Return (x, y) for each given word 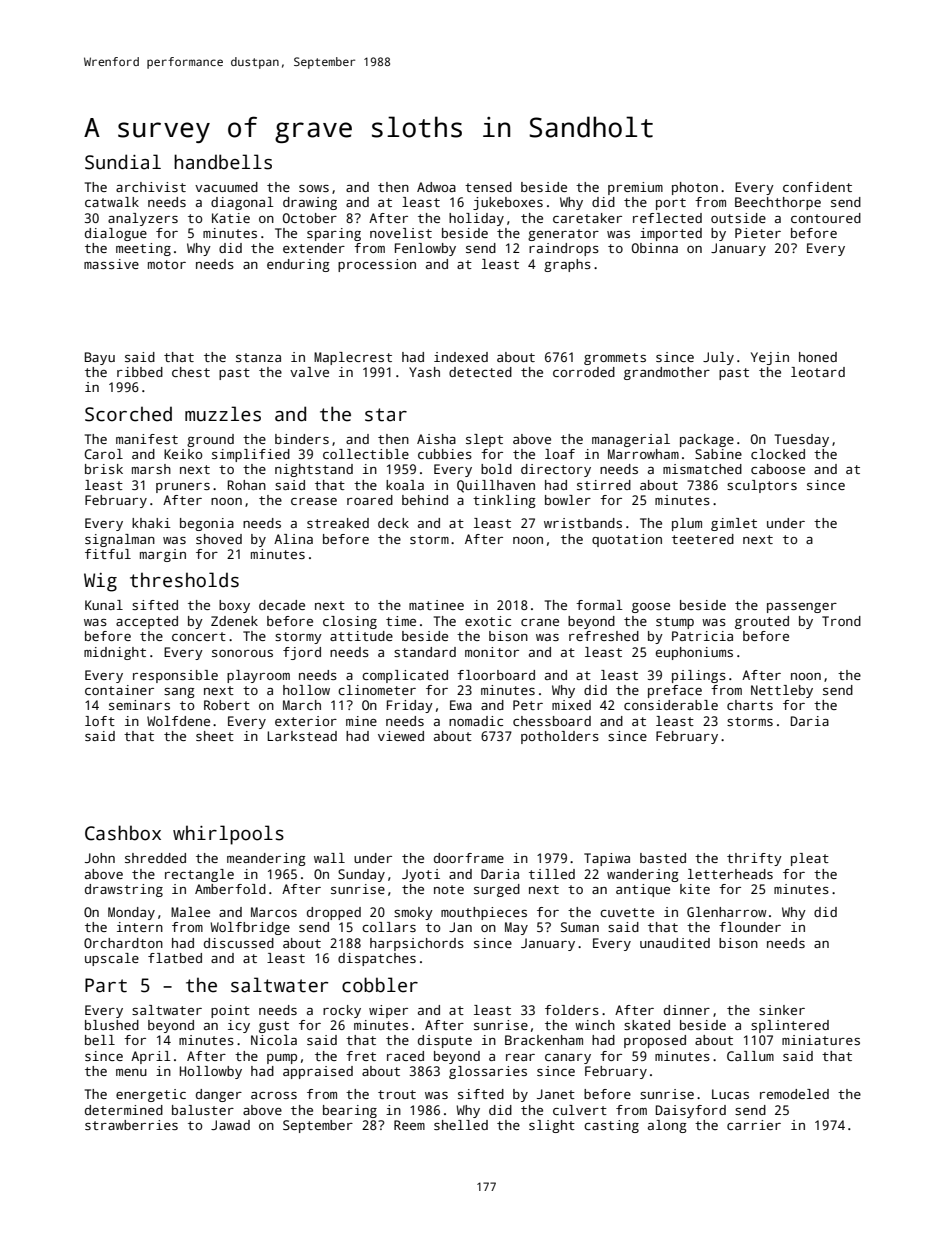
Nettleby (782, 691)
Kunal (104, 605)
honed (818, 357)
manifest (147, 439)
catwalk (112, 202)
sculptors (762, 486)
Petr (528, 705)
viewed (401, 736)
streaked (338, 523)
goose (651, 608)
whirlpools (228, 835)
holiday (476, 219)
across (274, 1095)
